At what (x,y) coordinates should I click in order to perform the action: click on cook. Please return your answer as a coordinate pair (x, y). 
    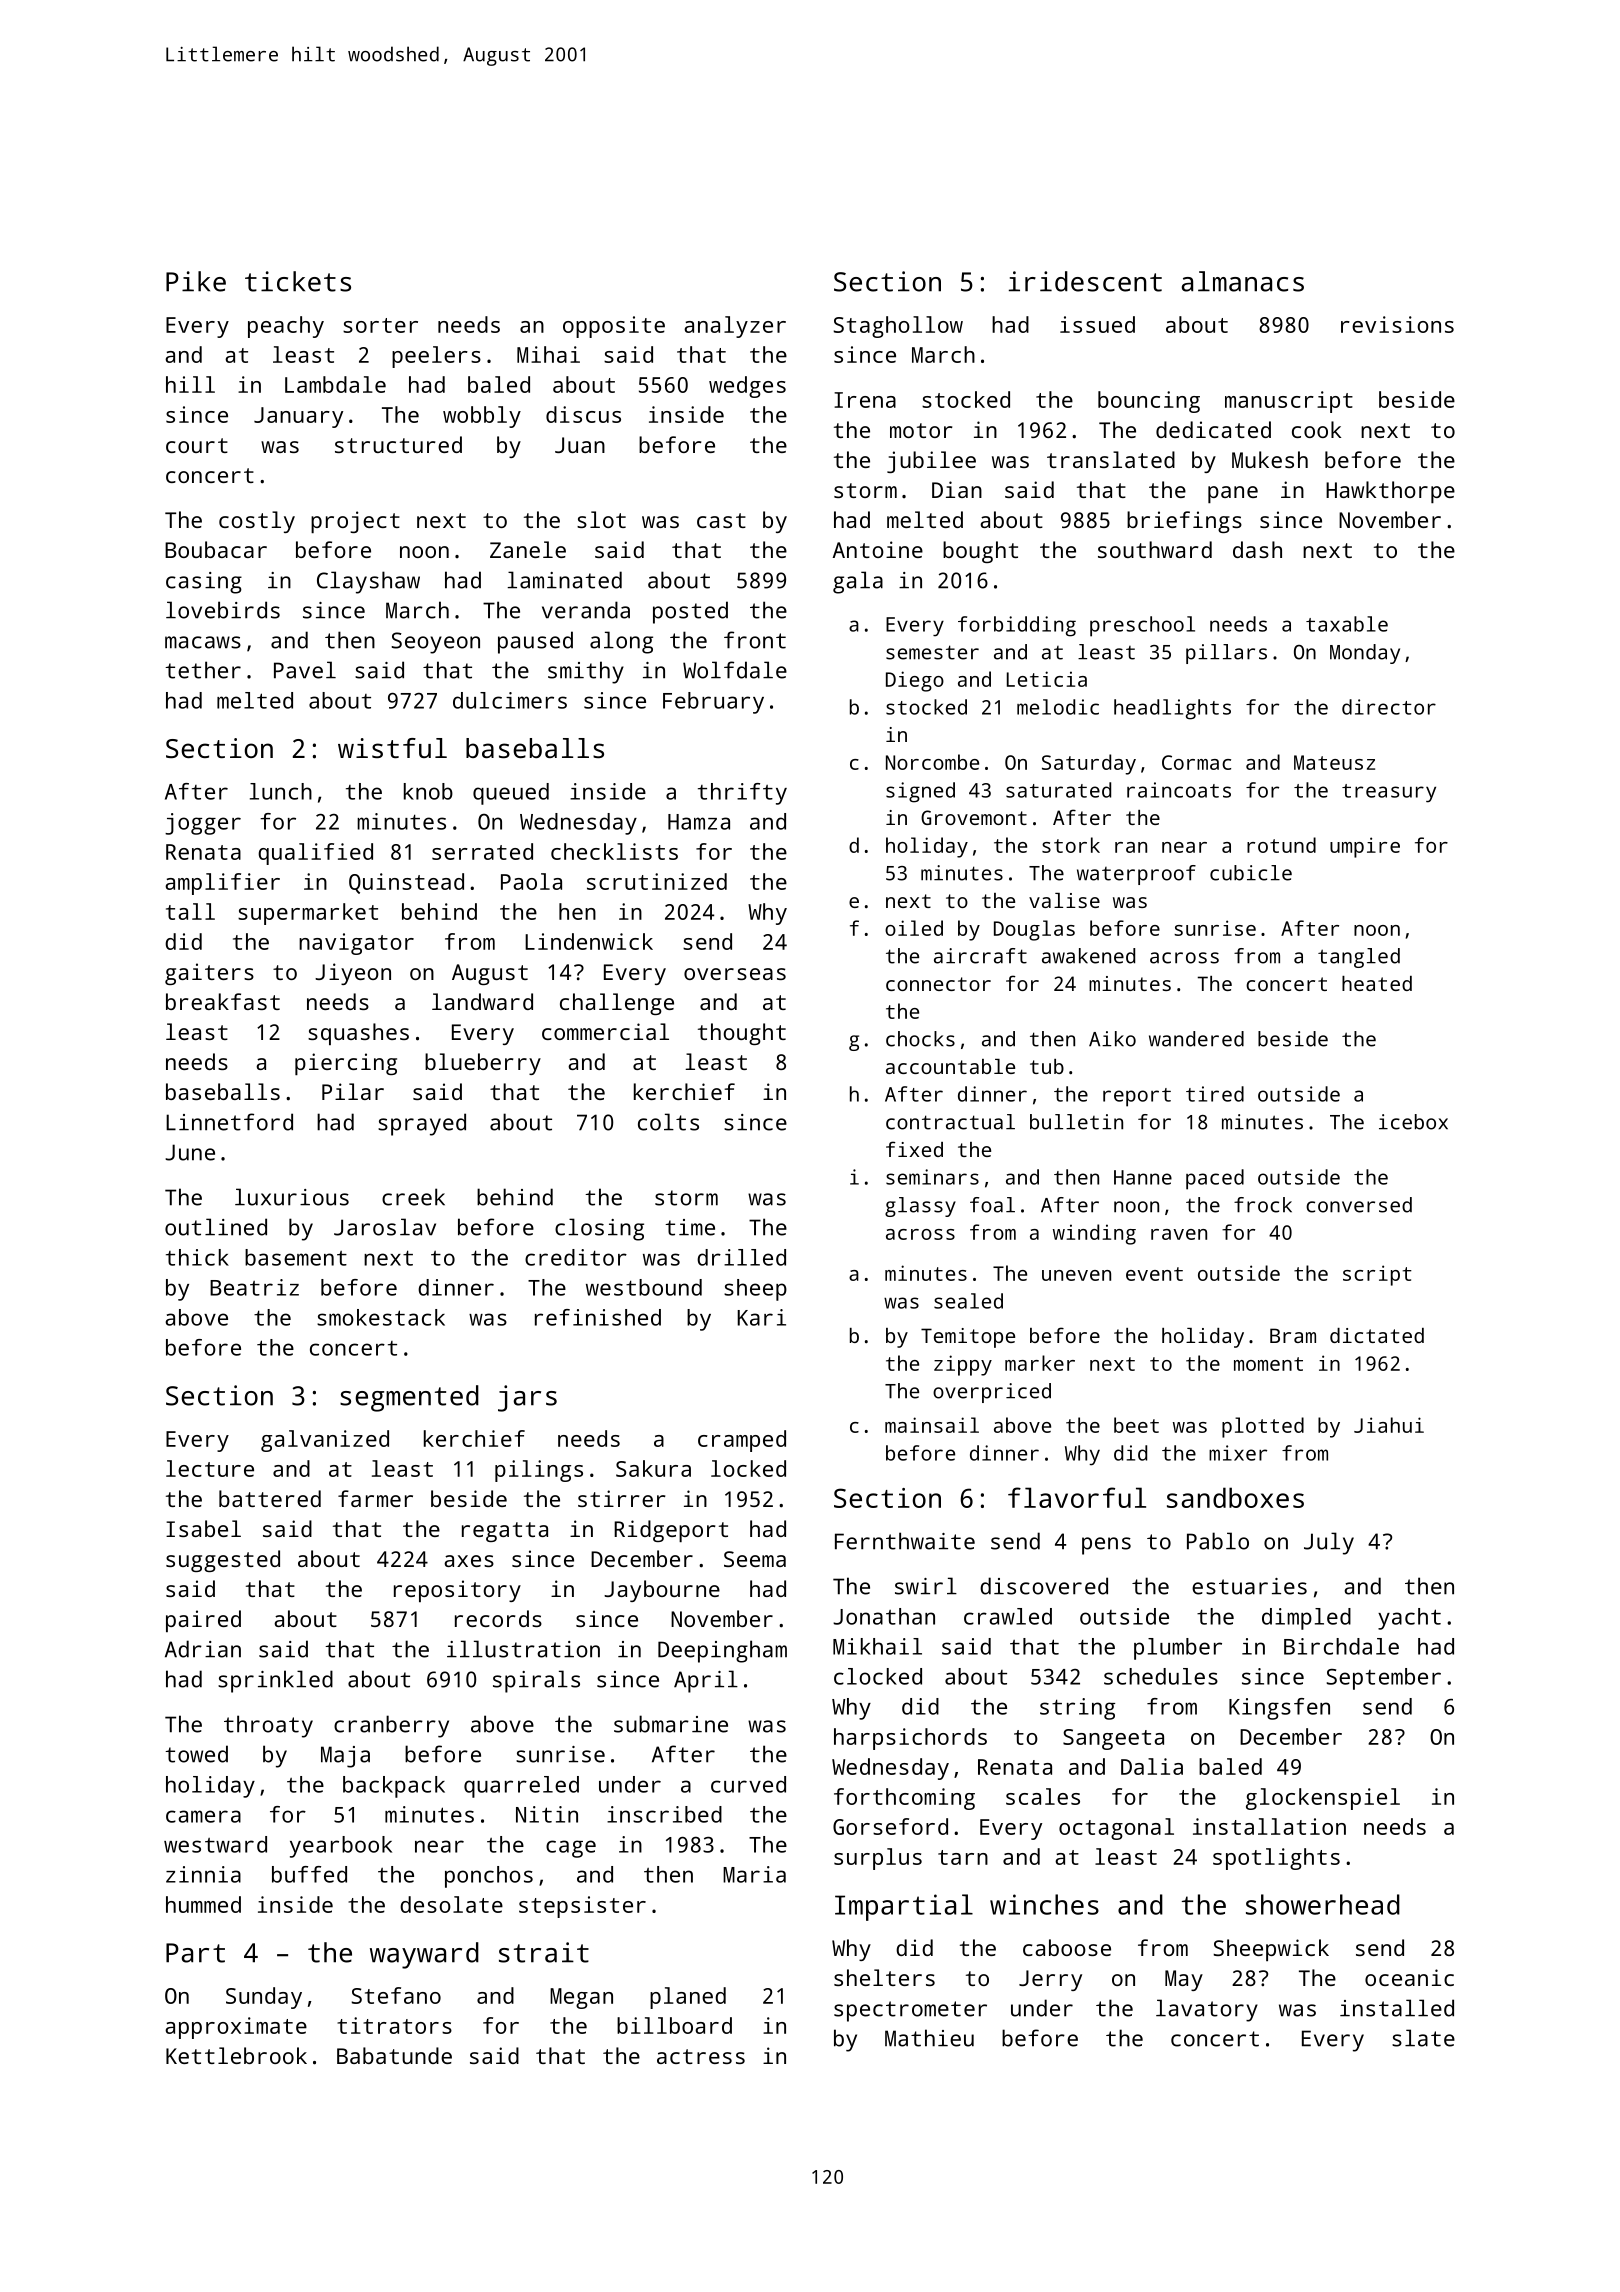
    Looking at the image, I should click on (1316, 429).
